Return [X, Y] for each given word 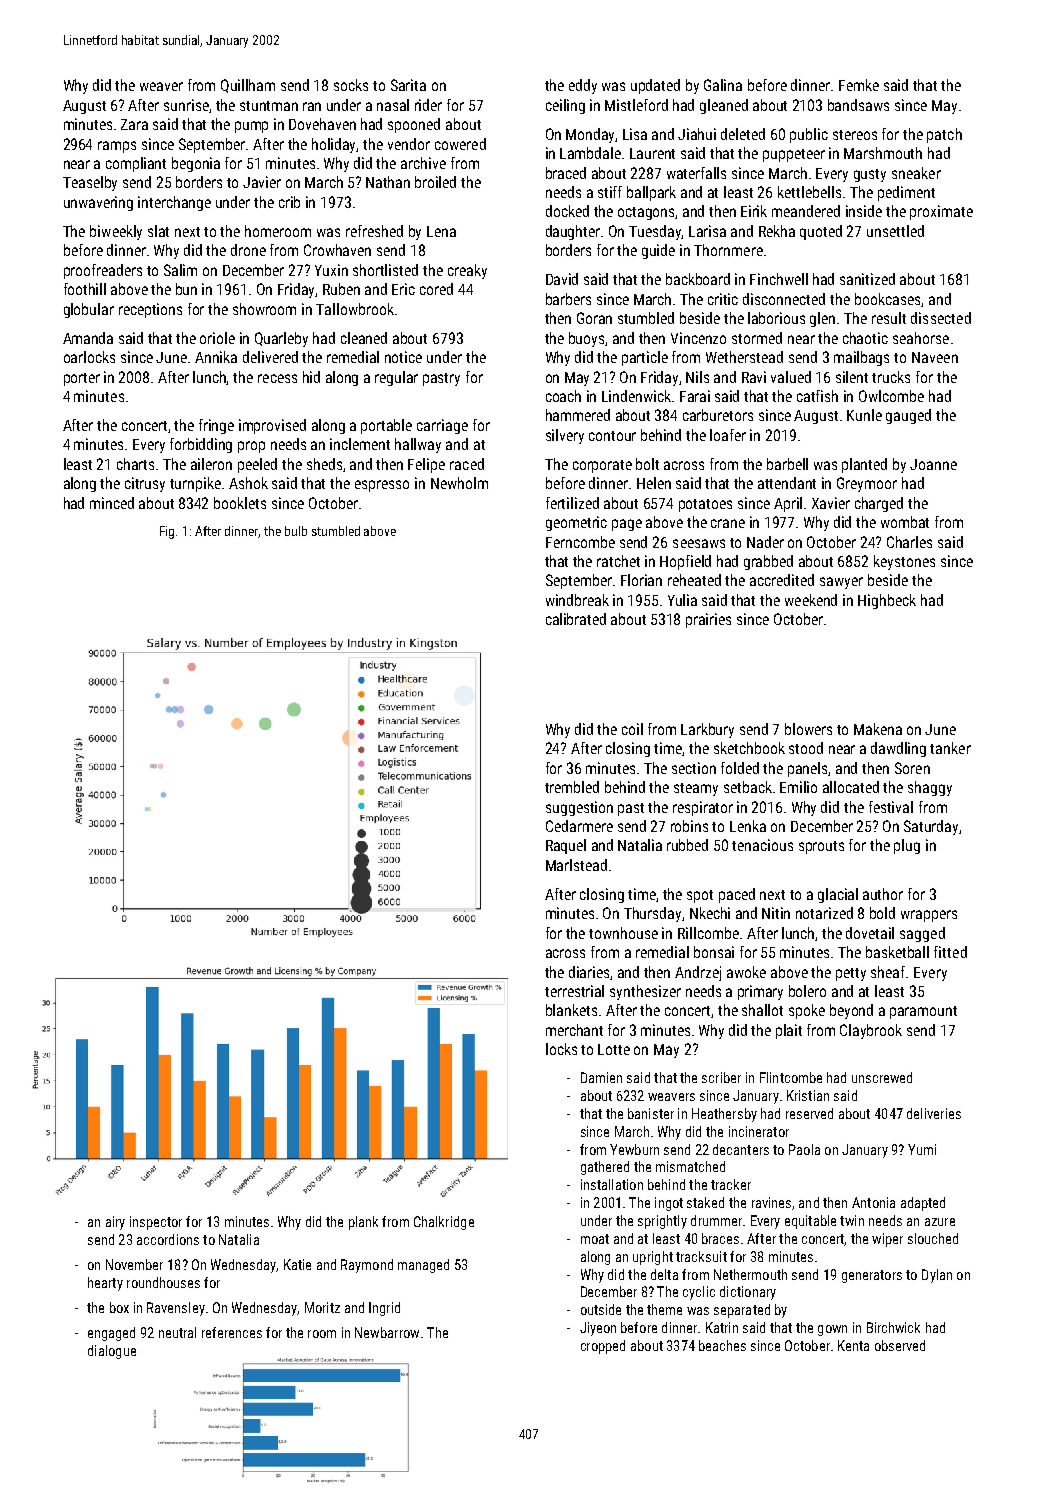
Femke [859, 85]
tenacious [762, 845]
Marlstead [576, 865]
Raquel [566, 846]
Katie [297, 1264]
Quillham [248, 86]
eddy [583, 86]
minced [112, 503]
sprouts [821, 847]
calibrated [576, 619]
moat [595, 1239]
